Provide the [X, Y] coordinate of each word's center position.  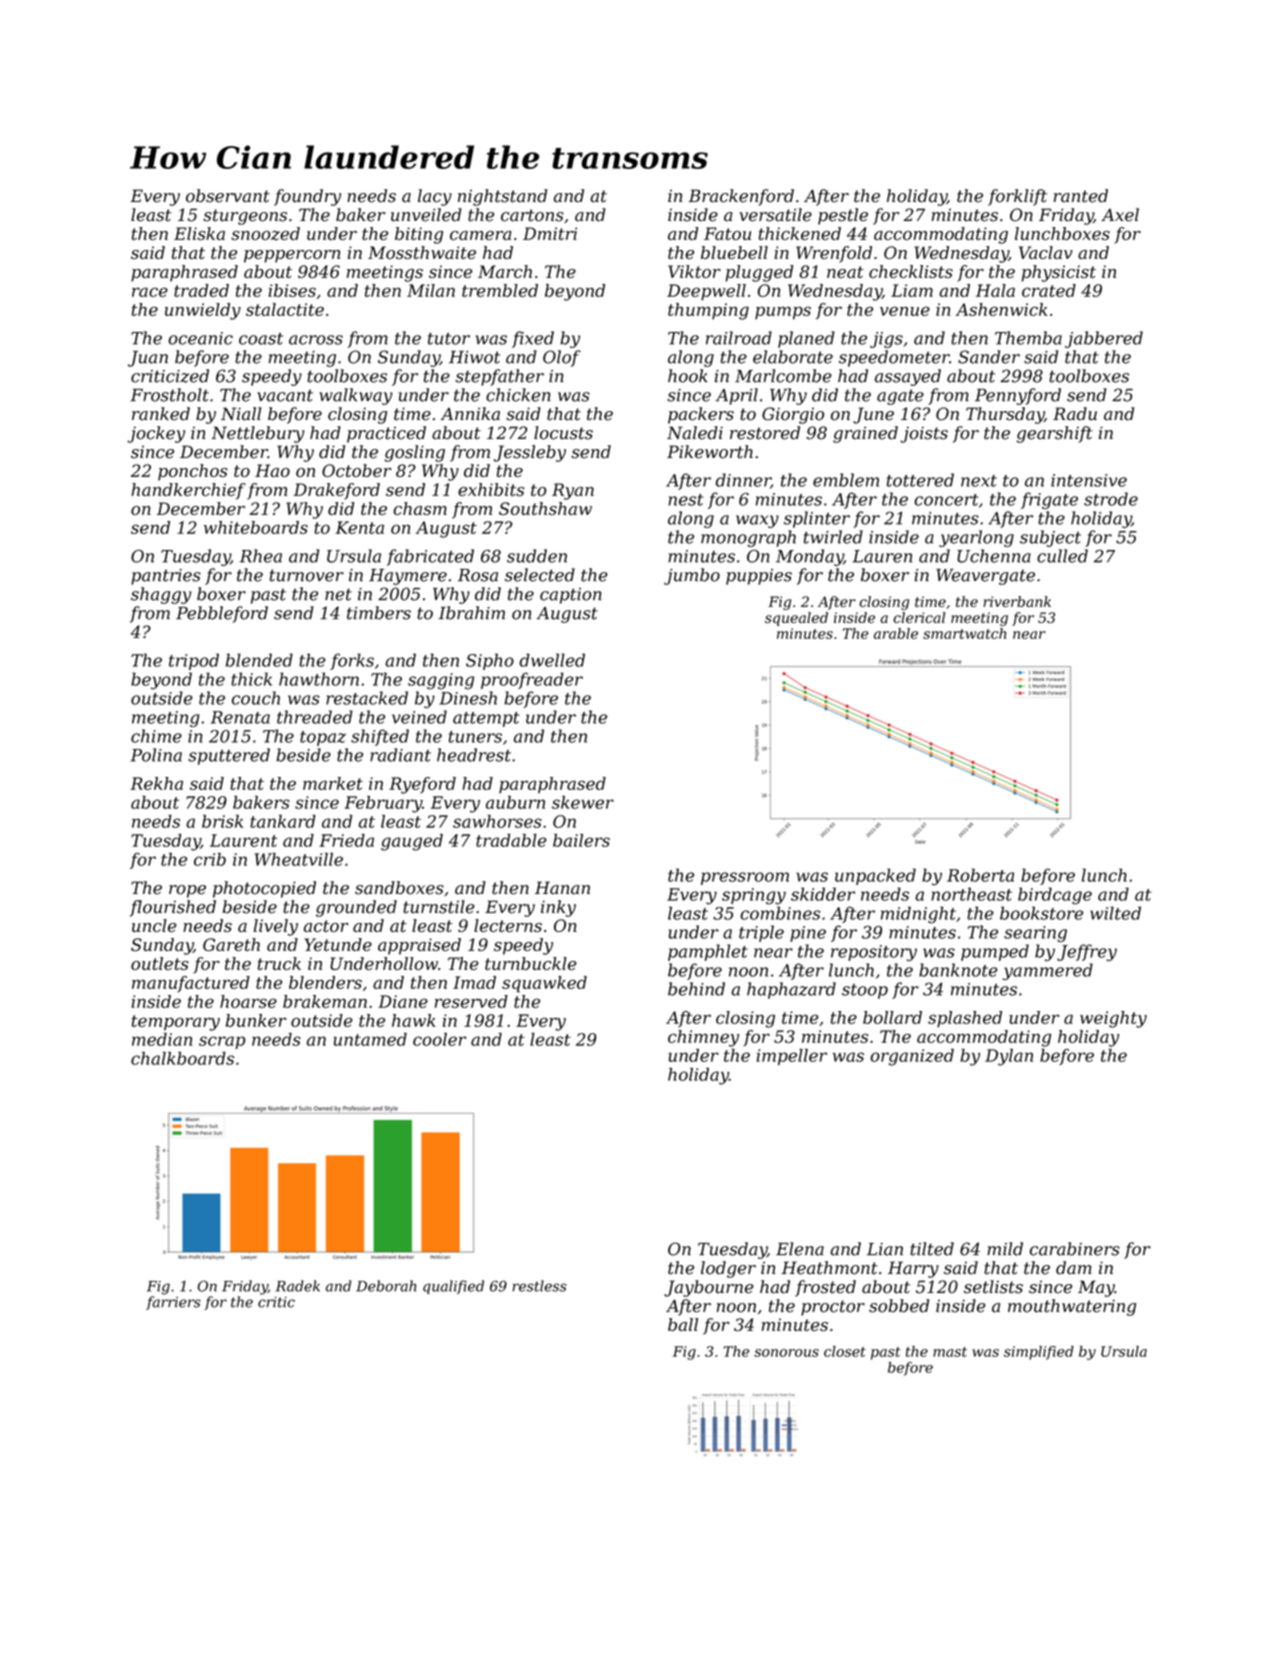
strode [1111, 499]
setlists [993, 1287]
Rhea [261, 556]
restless [539, 1286]
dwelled [552, 660]
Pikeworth [710, 452]
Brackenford [741, 197]
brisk [222, 821]
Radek [298, 1286]
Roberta [980, 875]
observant [228, 196]
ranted [1081, 196]
